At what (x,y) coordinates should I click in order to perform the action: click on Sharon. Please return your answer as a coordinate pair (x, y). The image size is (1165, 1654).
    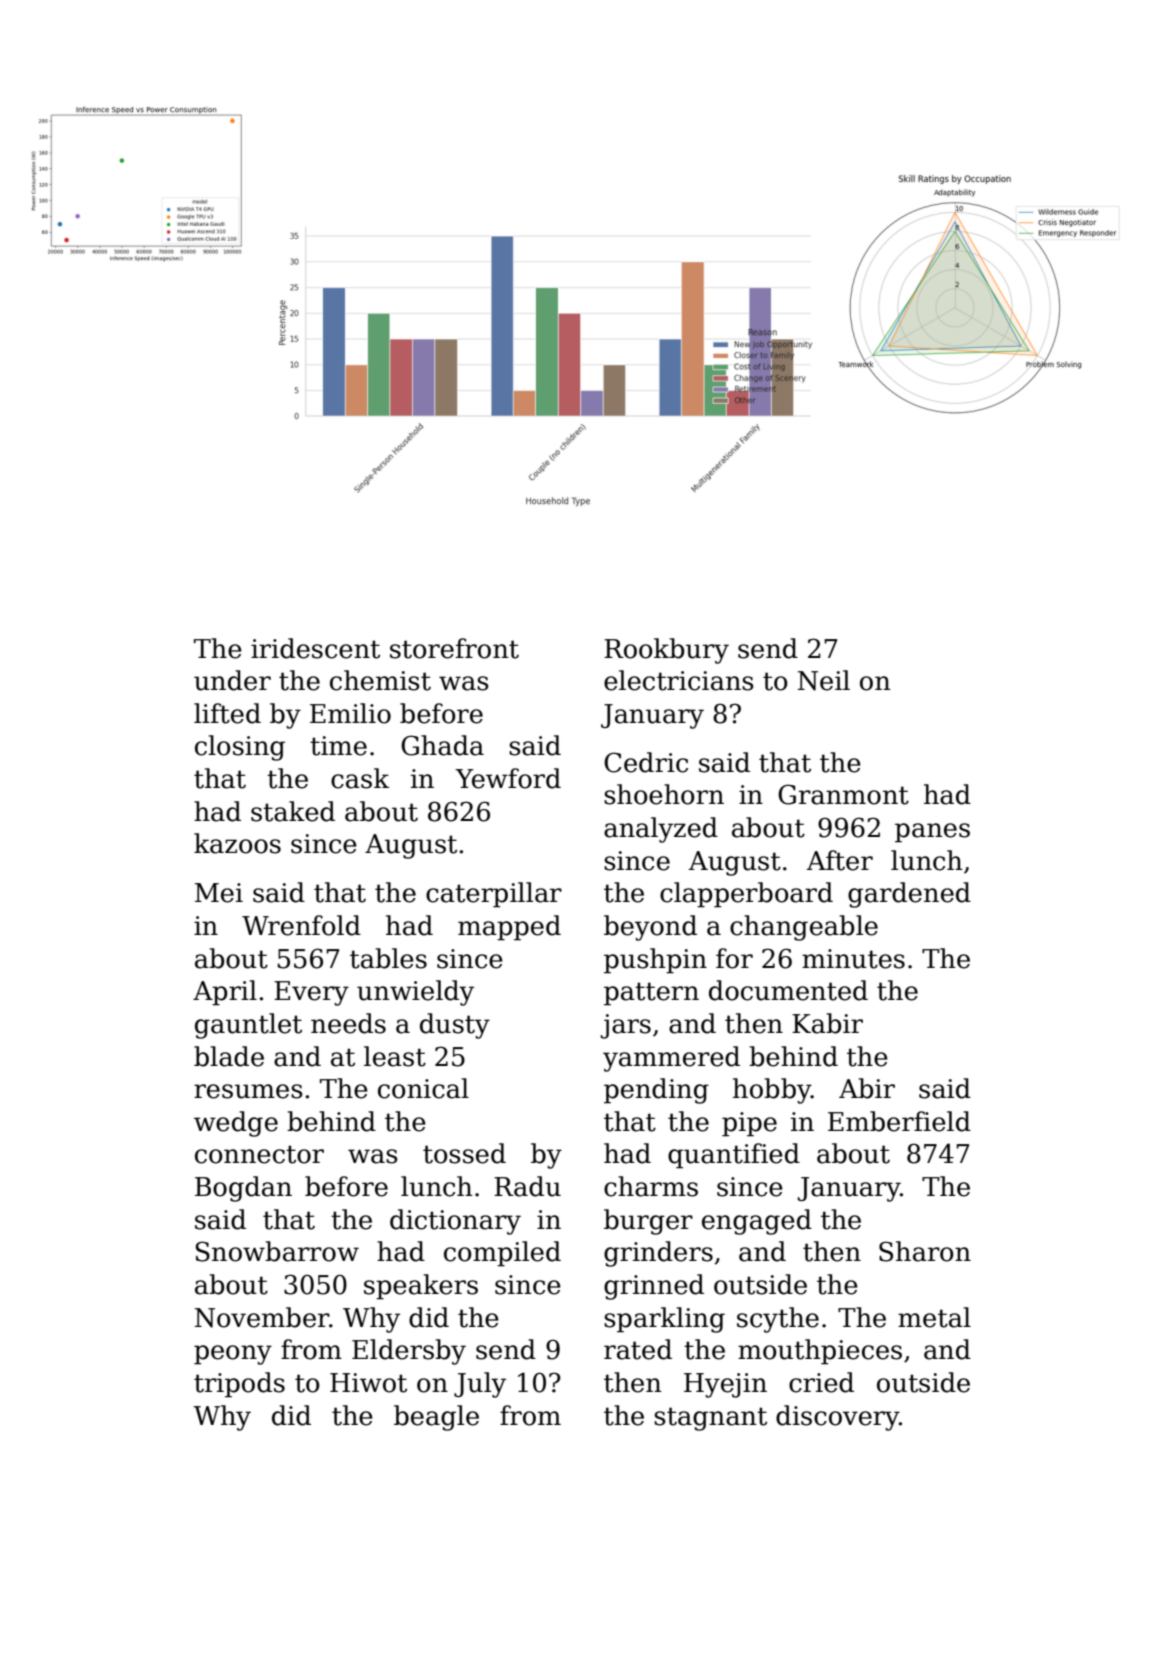
    Looking at the image, I should click on (925, 1251).
